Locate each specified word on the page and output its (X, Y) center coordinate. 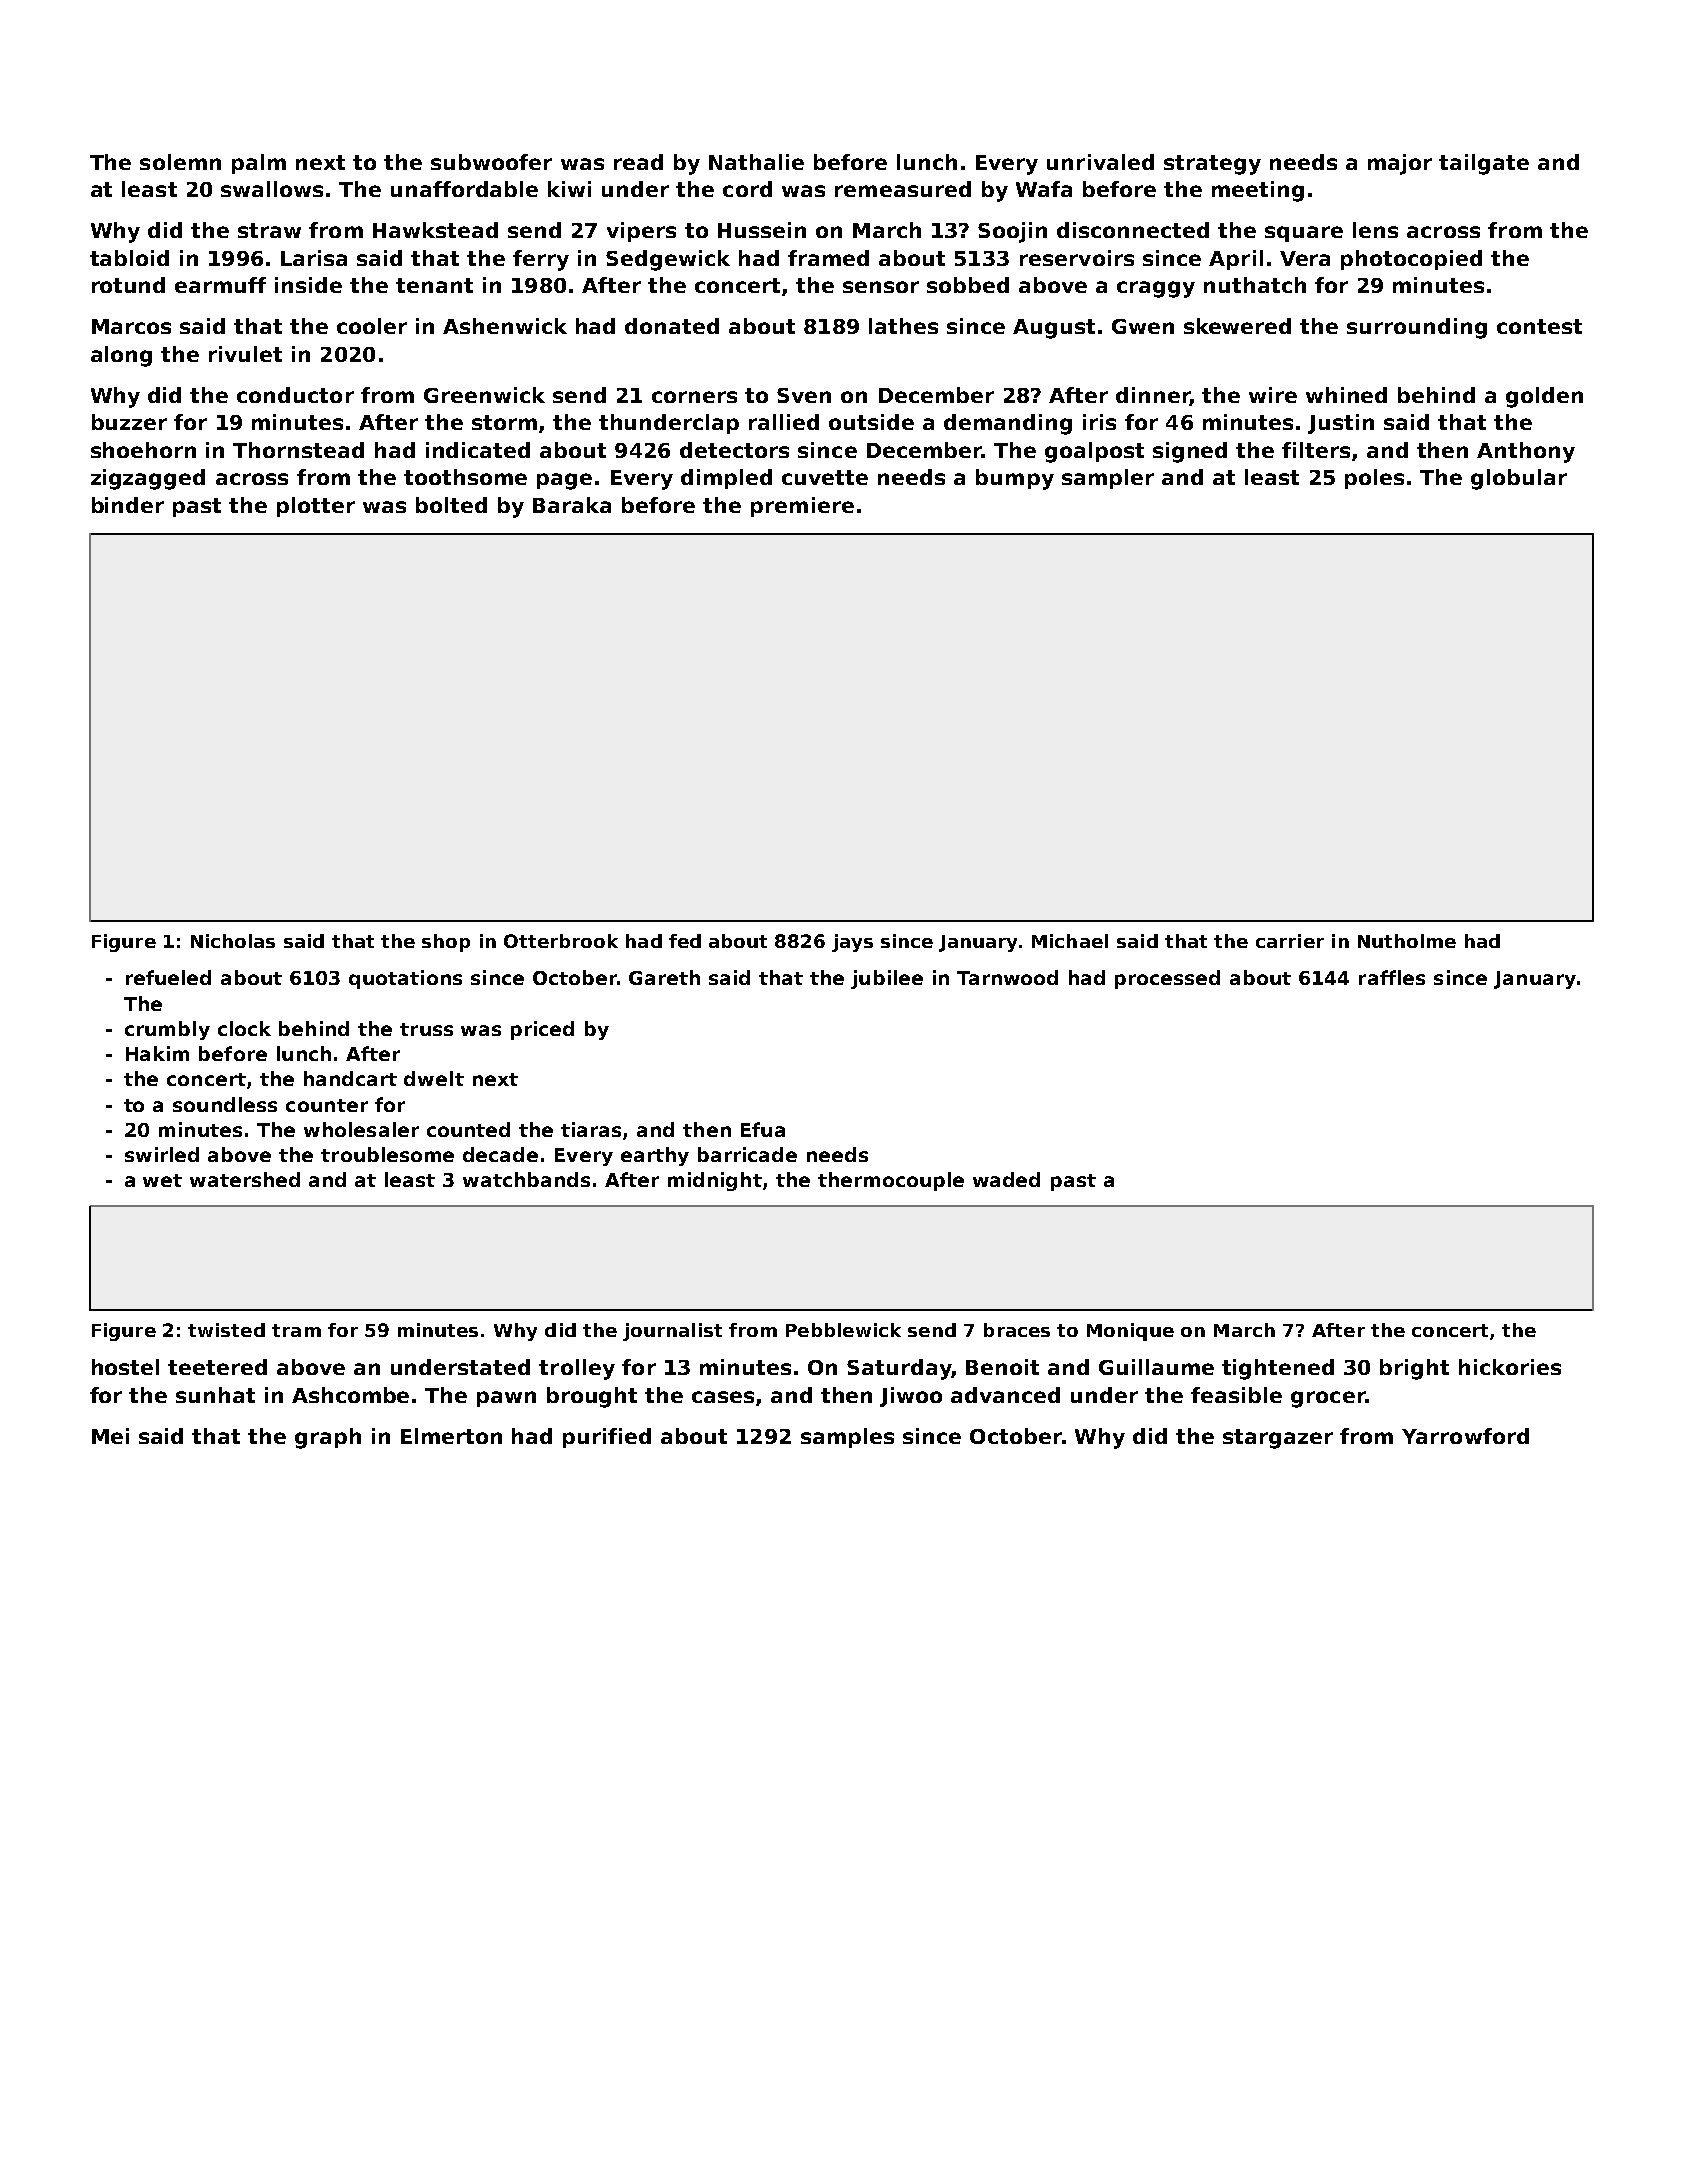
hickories (1510, 1367)
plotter (316, 507)
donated (672, 326)
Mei (110, 1436)
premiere (802, 507)
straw (269, 230)
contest (1539, 326)
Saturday (899, 1369)
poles (1374, 479)
